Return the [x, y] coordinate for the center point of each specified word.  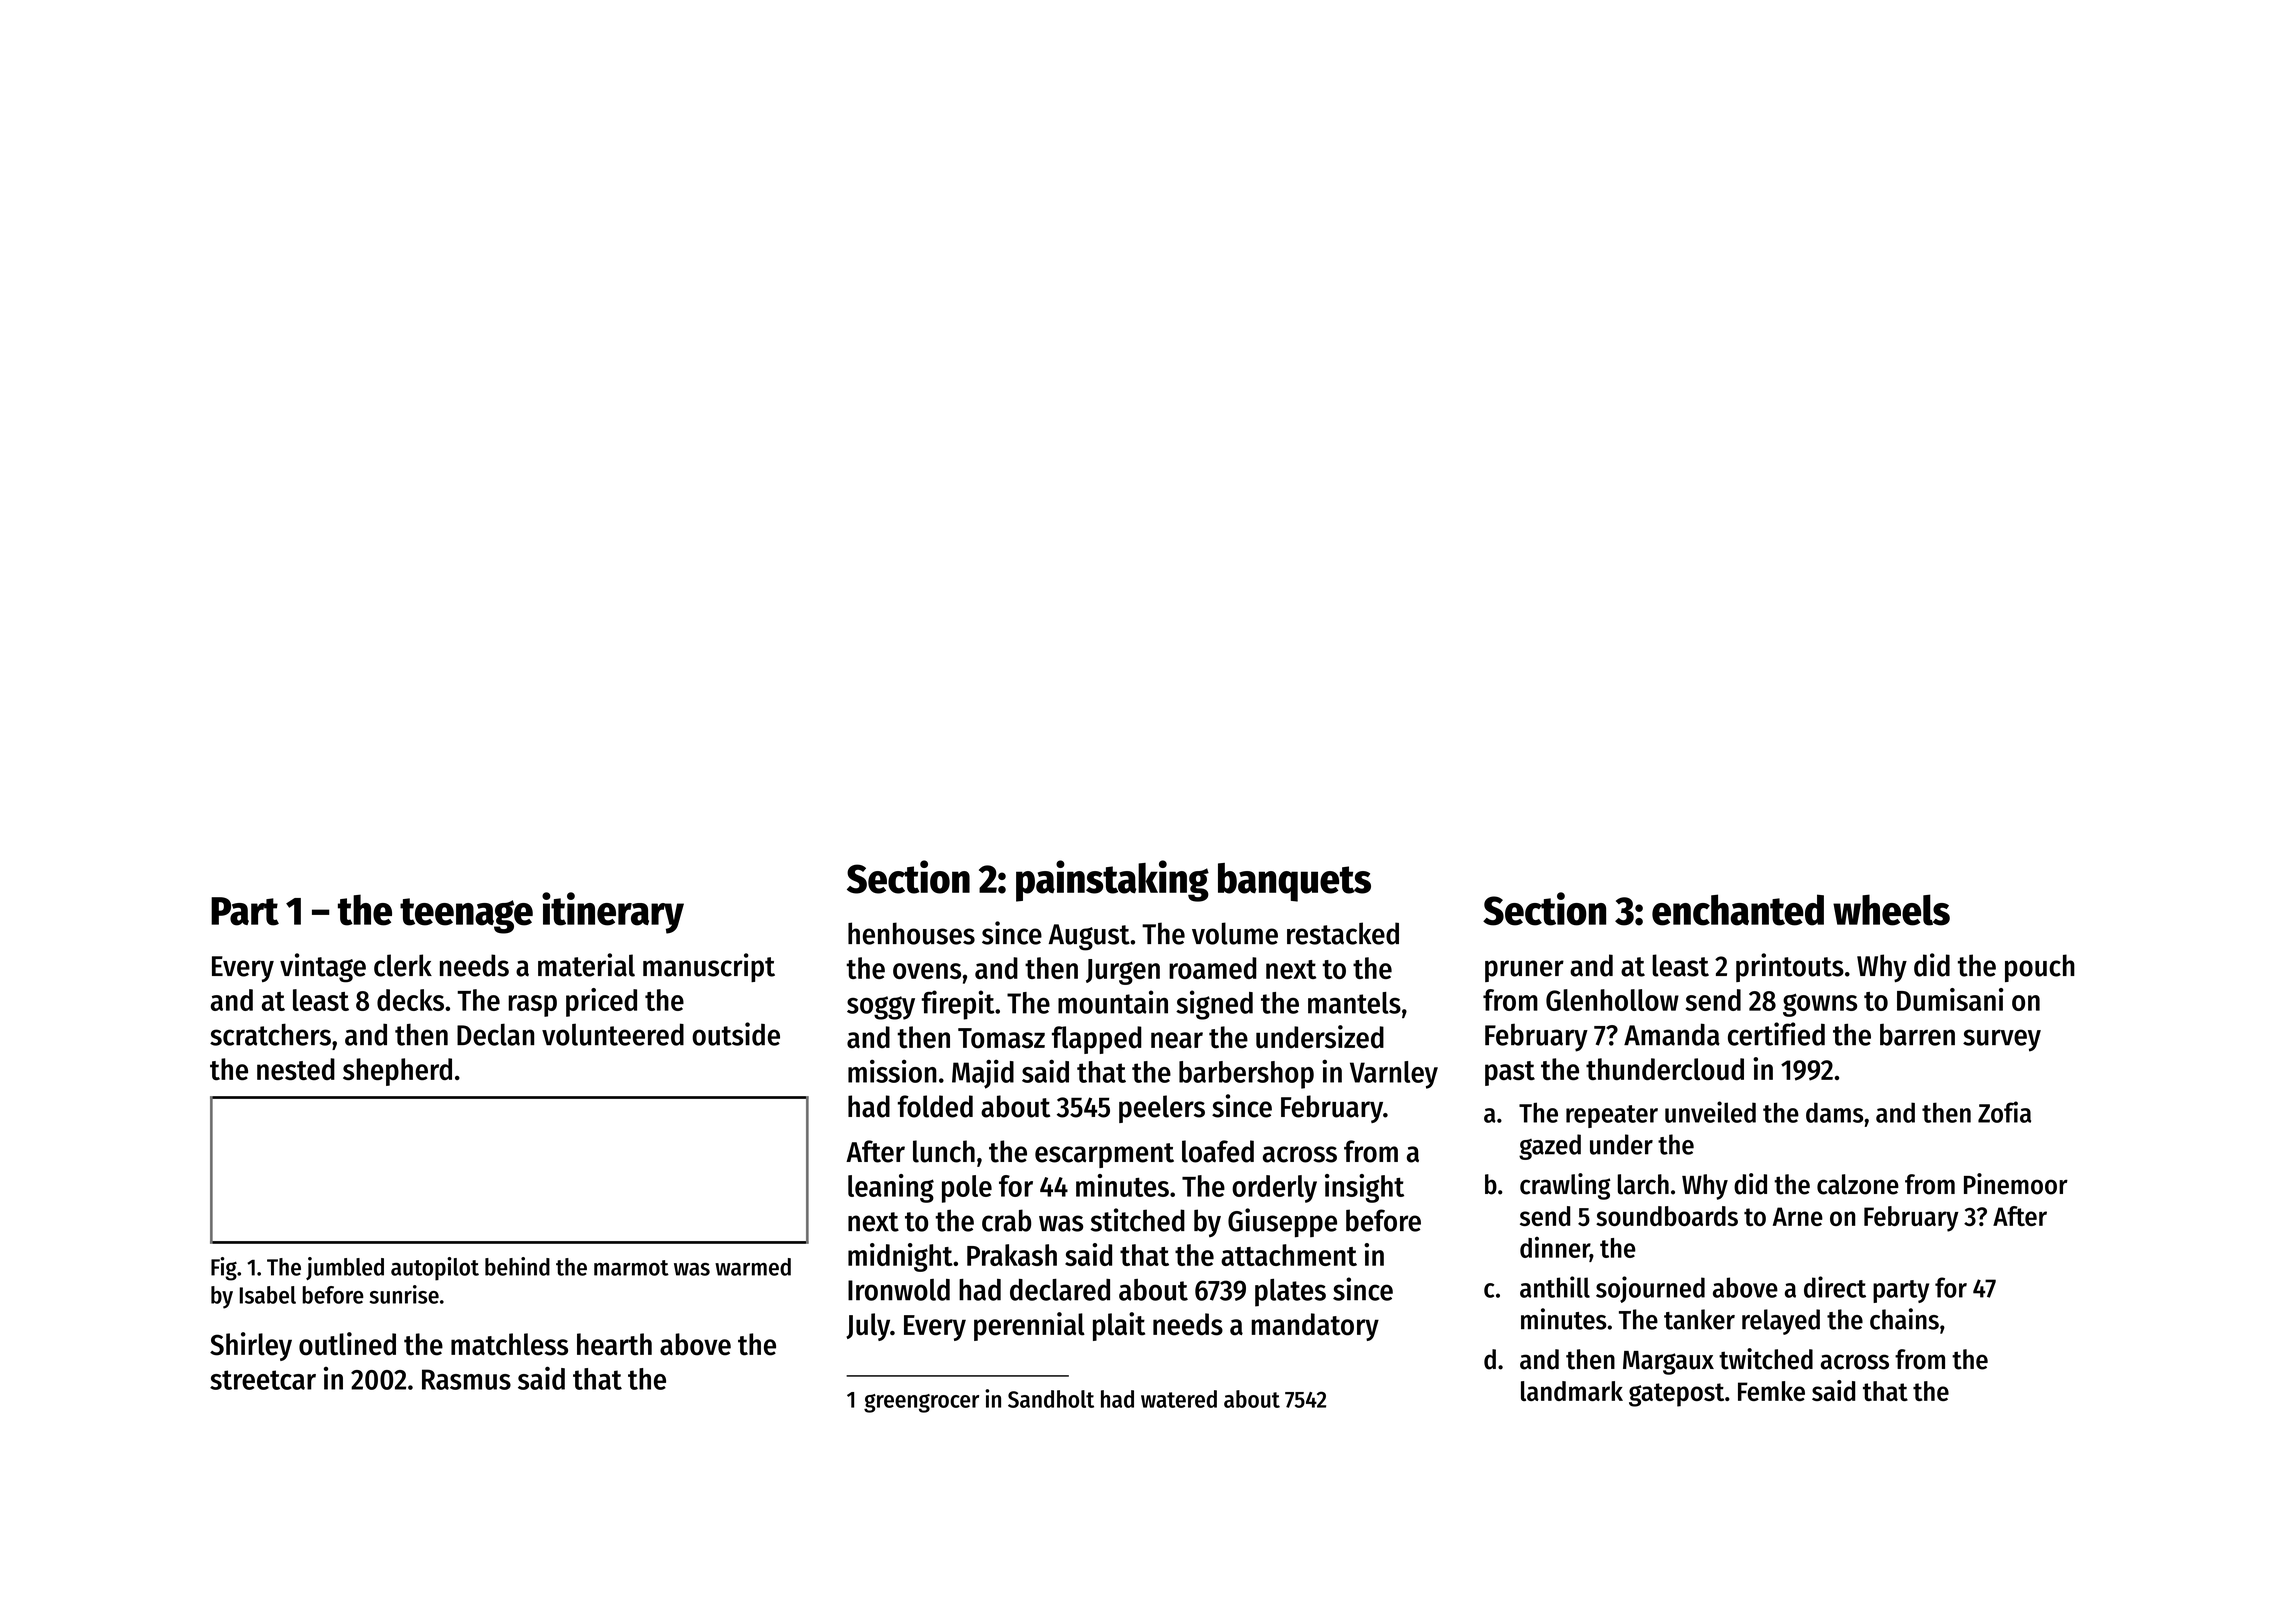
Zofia [2004, 1112]
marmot [631, 1268]
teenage [466, 916]
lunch [944, 1151]
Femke [1771, 1391]
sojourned [1650, 1289]
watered [1179, 1399]
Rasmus [466, 1379]
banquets [1294, 882]
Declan [495, 1034]
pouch [2040, 968]
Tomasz [1001, 1038]
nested [296, 1069]
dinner [1555, 1249]
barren [1917, 1034]
